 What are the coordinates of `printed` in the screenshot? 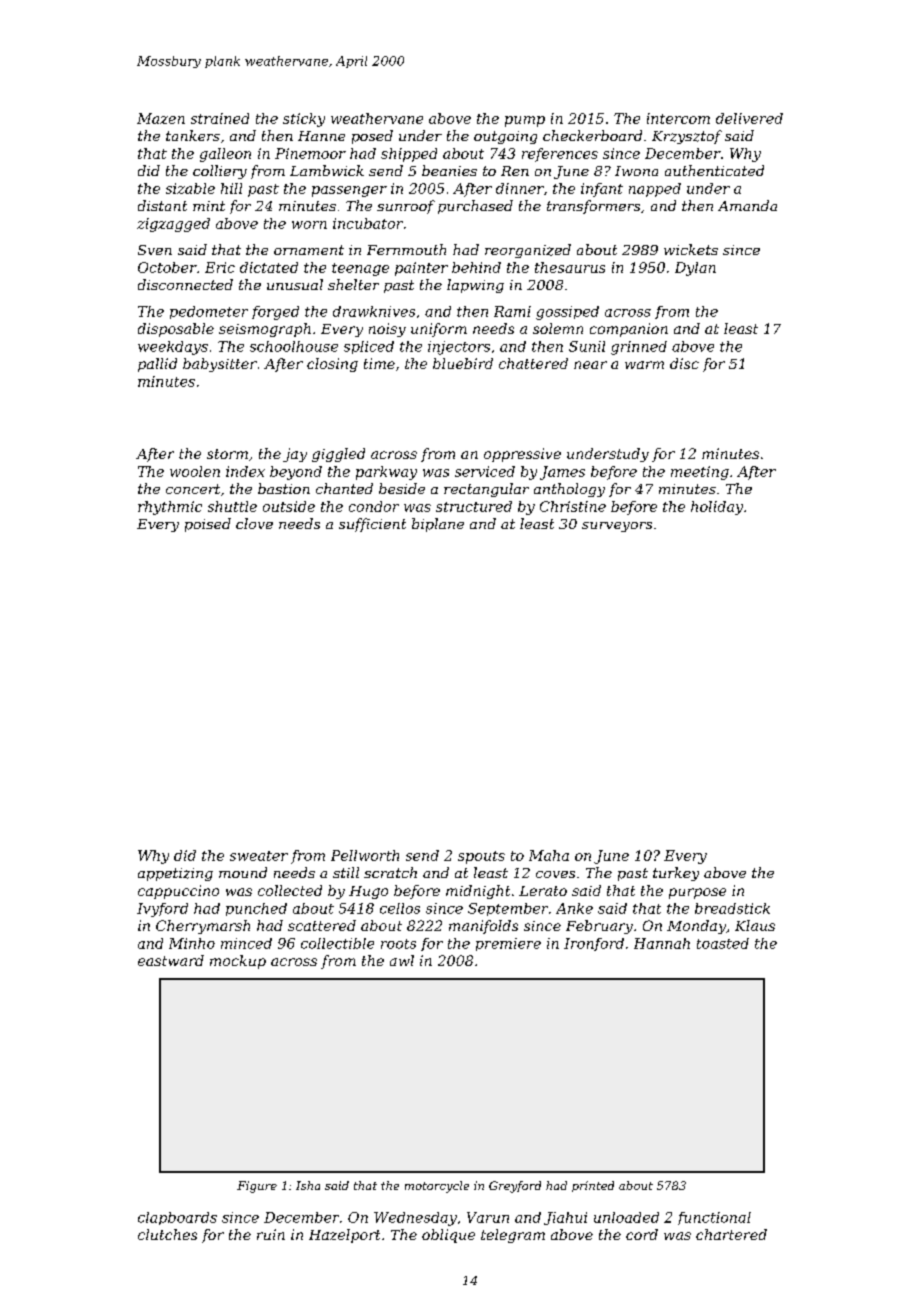 It's located at (593, 1186).
